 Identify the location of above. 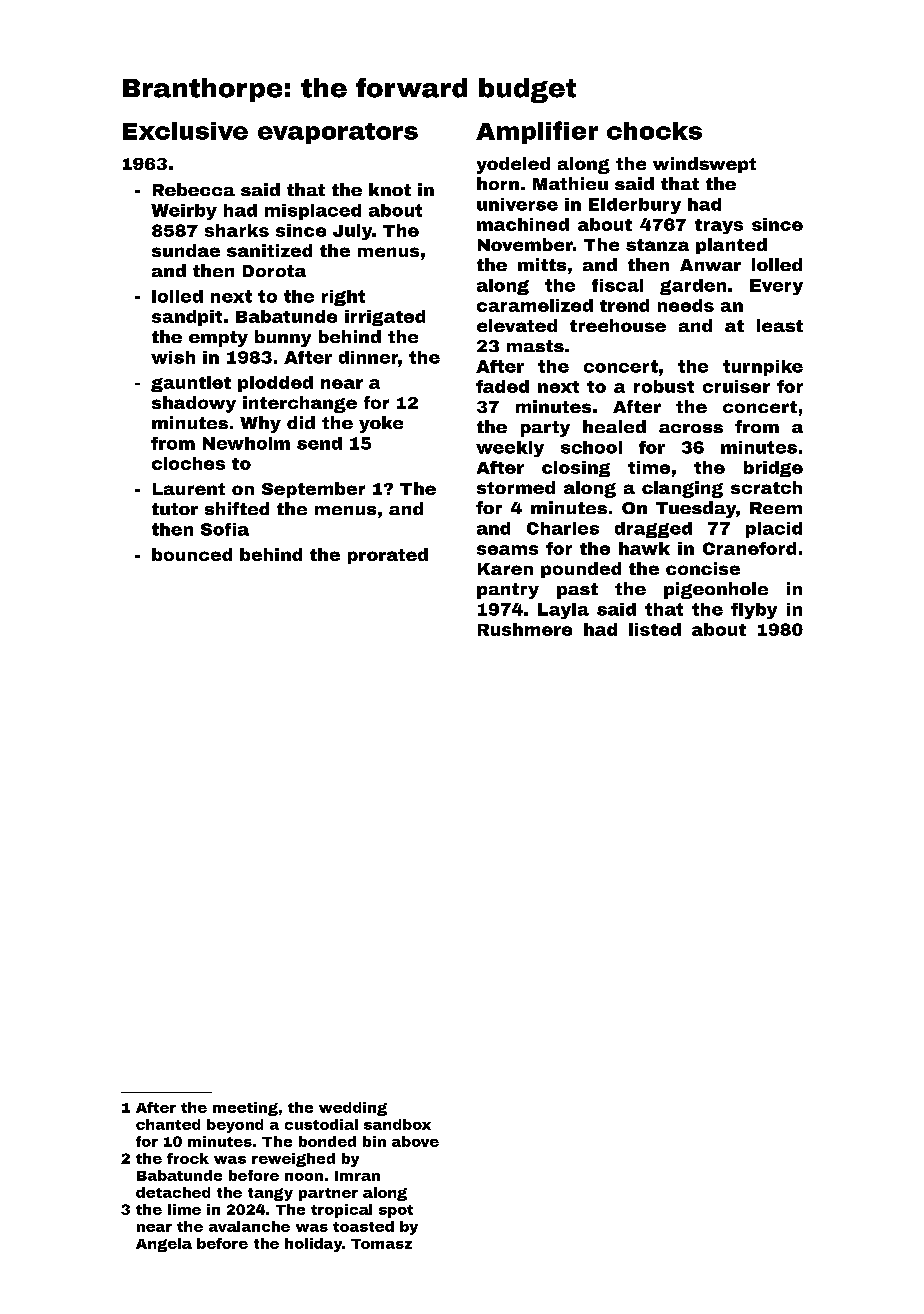
(415, 1141).
